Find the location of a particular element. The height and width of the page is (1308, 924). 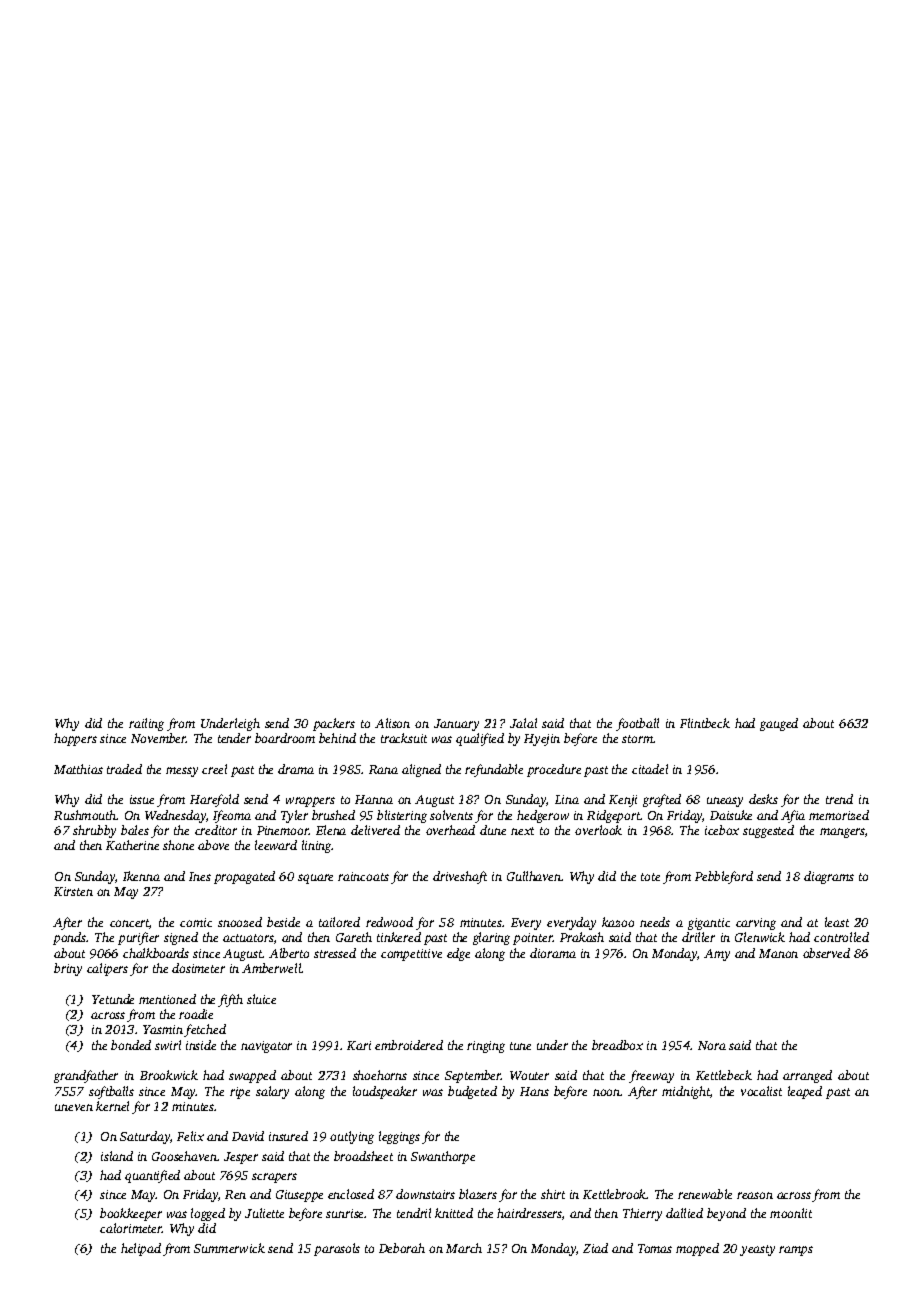

railing is located at coordinates (146, 724).
